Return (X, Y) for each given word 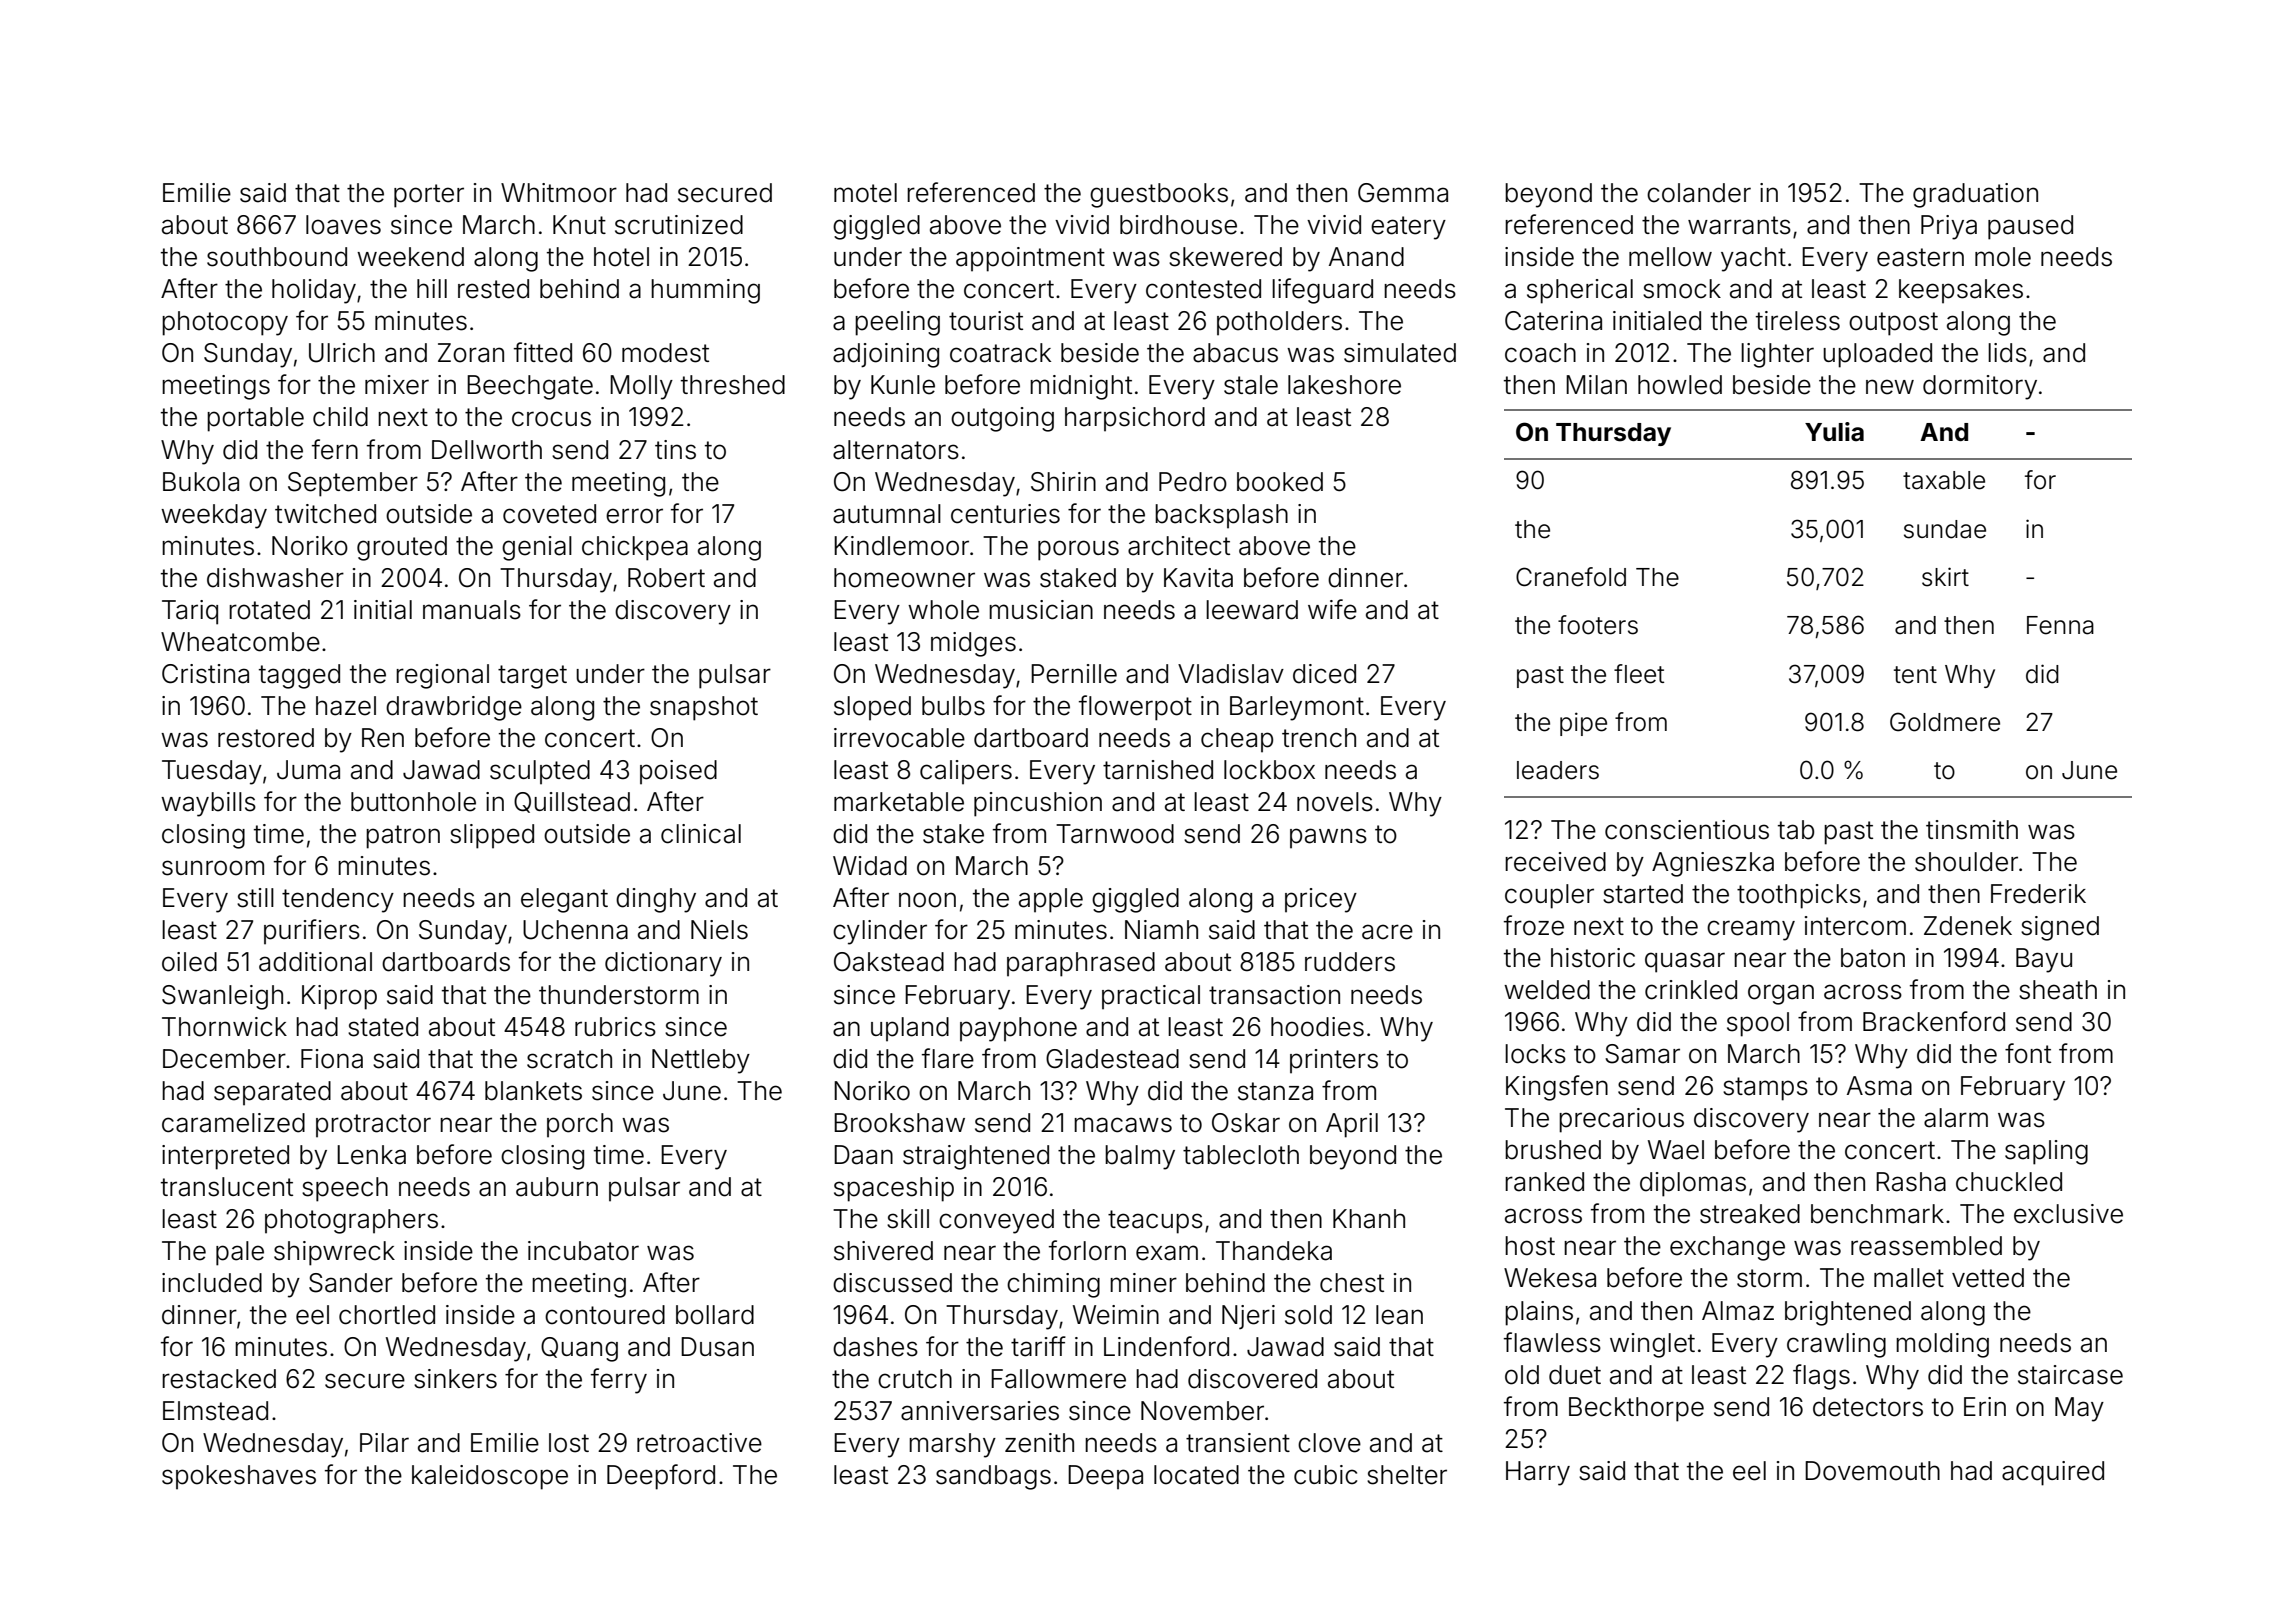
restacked (219, 1379)
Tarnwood (1115, 834)
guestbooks (1159, 195)
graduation (1975, 195)
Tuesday (212, 772)
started (1643, 894)
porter (429, 196)
